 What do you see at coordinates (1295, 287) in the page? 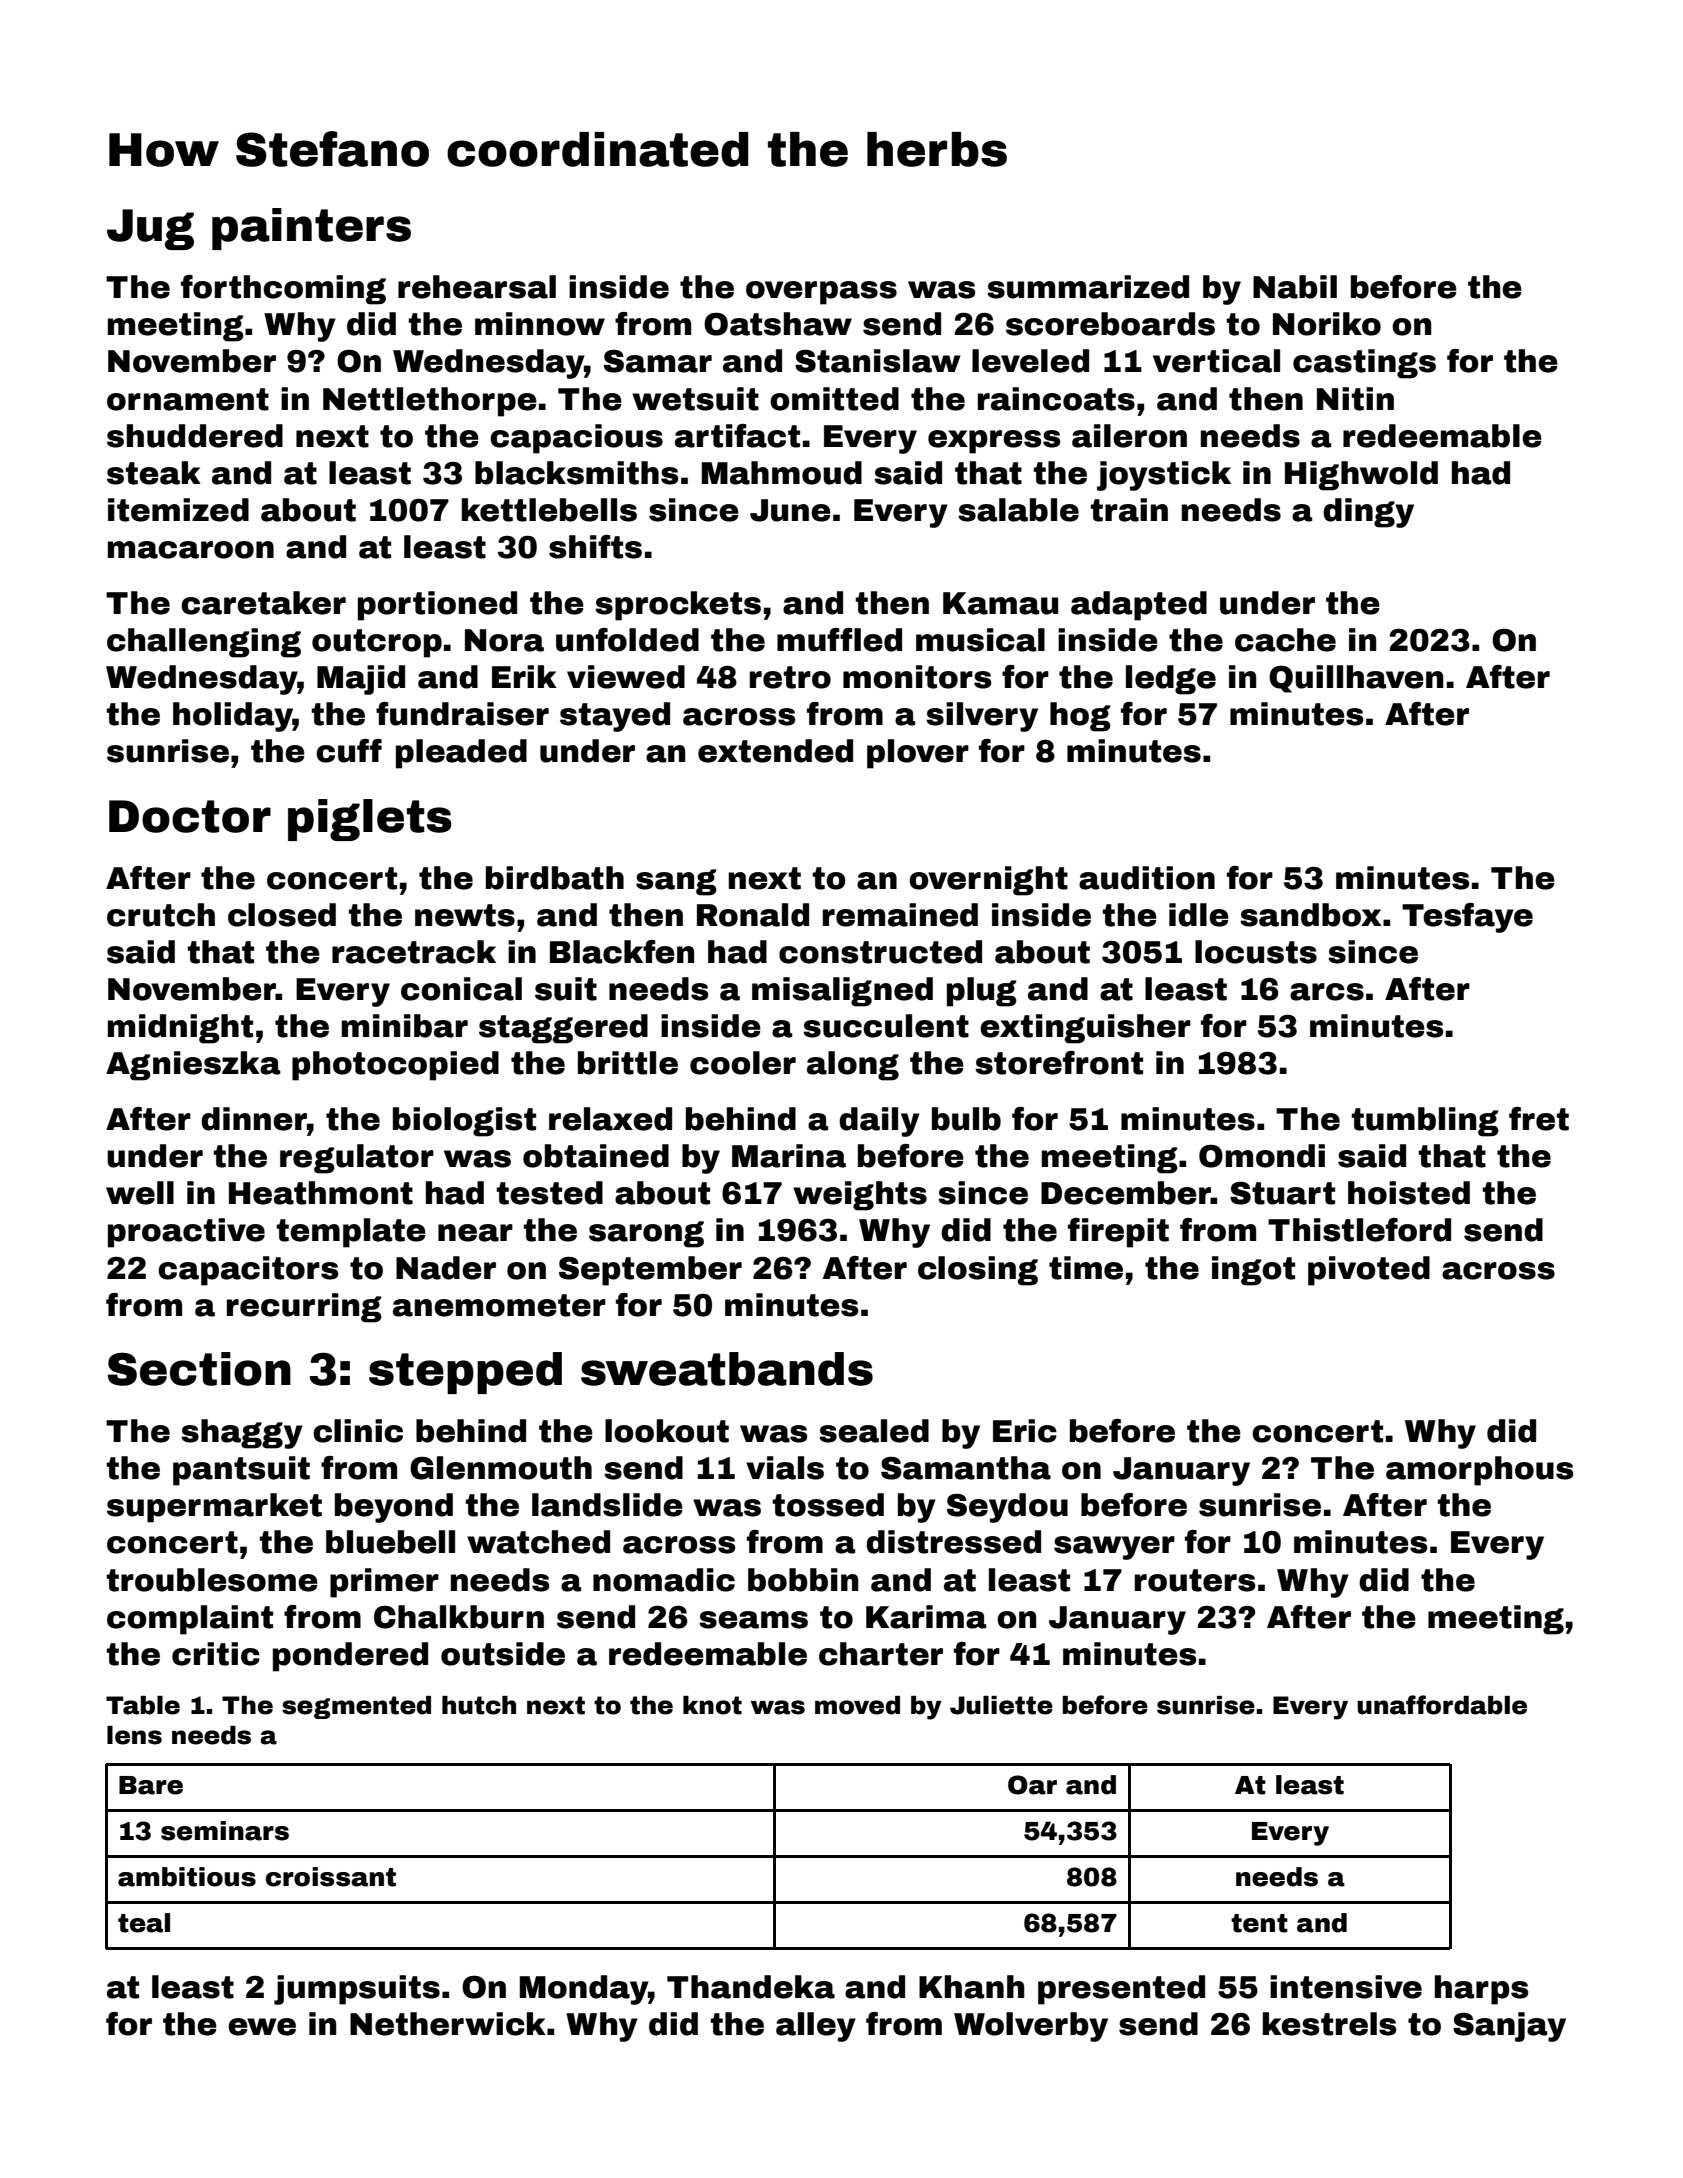
I see `Nabil` at bounding box center [1295, 287].
